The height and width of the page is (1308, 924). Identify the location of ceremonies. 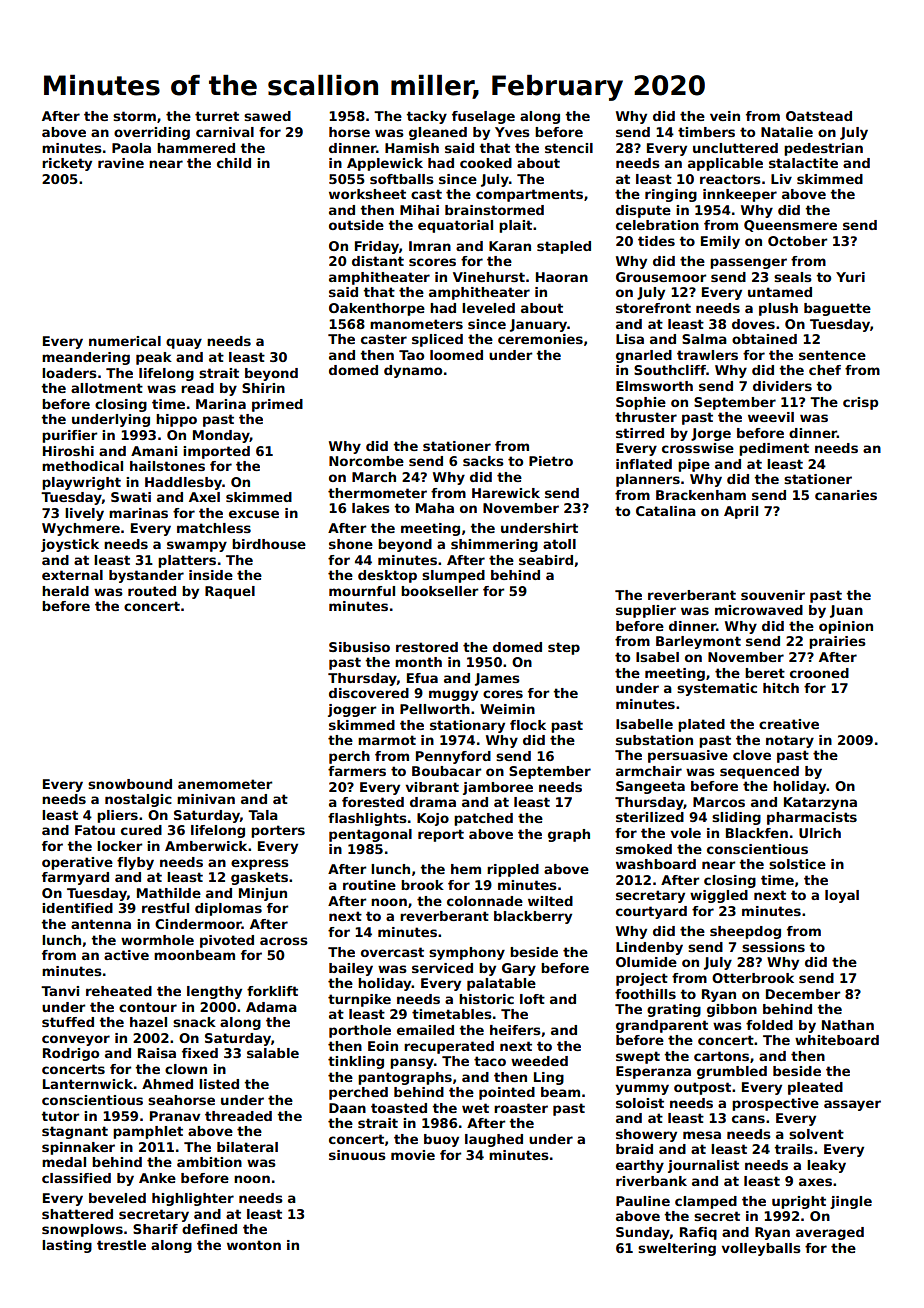
(540, 339).
